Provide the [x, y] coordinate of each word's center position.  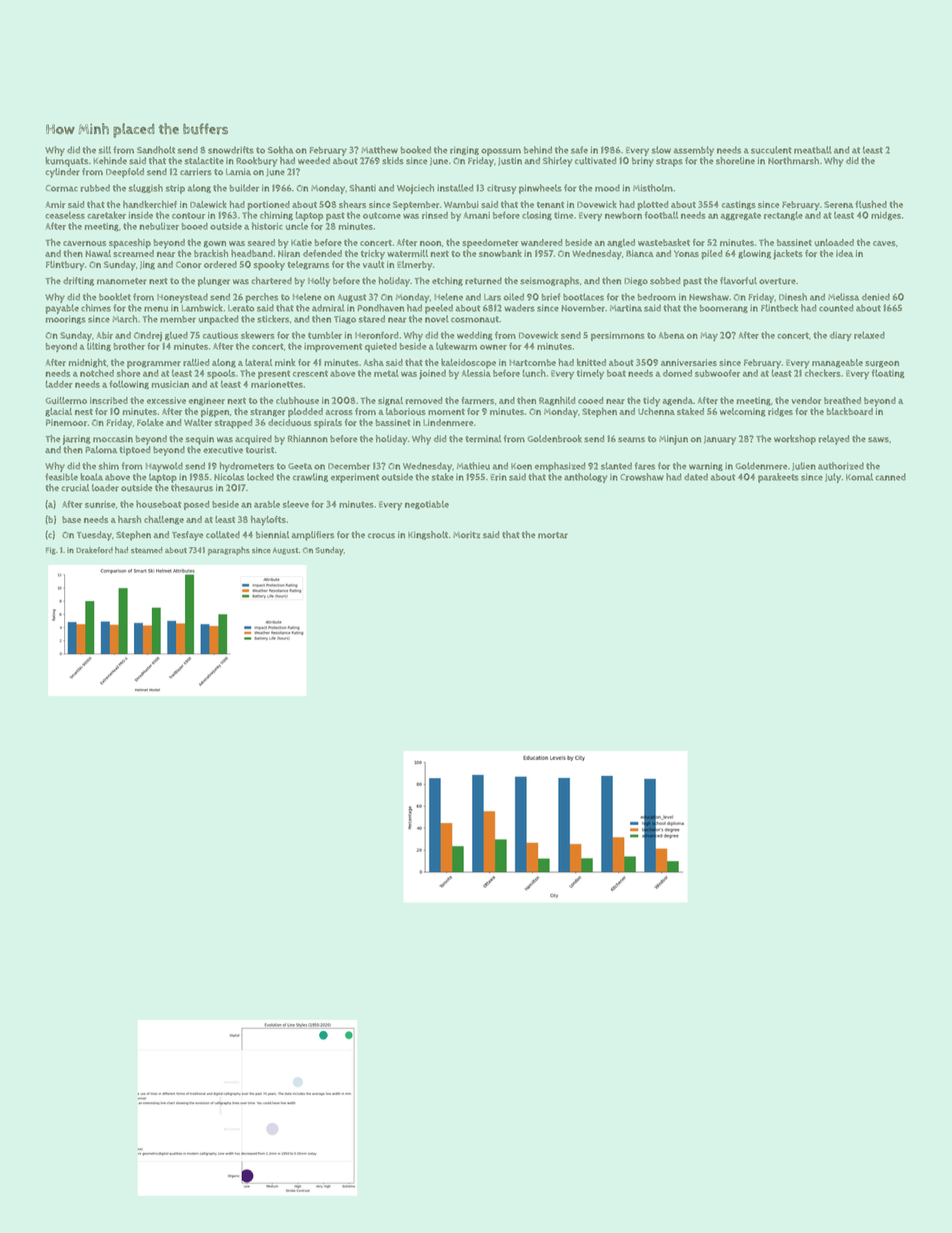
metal [386, 373]
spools [221, 374]
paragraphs [229, 551]
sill [105, 150]
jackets [788, 255]
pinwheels [540, 189]
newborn [623, 215]
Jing [147, 265]
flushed [871, 204]
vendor [806, 400]
